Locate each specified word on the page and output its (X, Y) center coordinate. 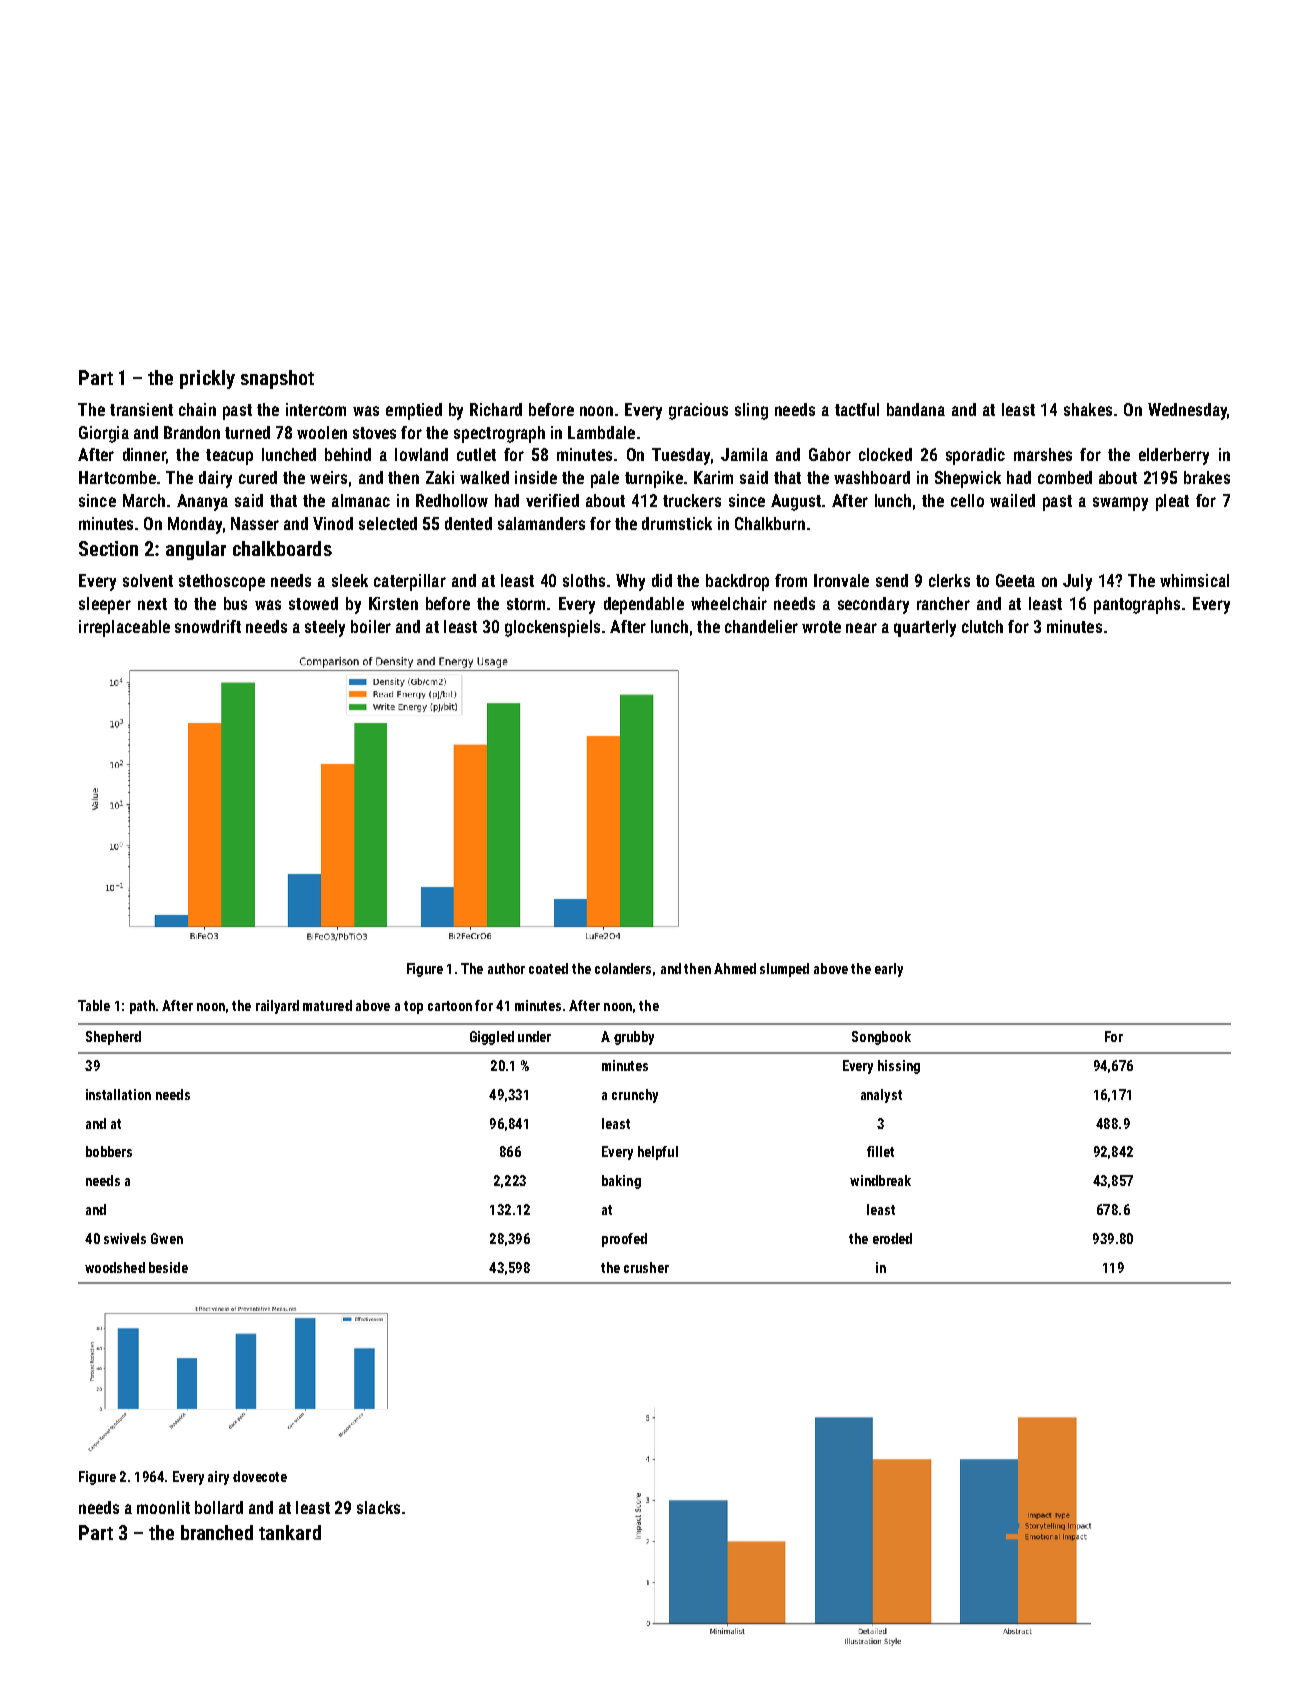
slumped (784, 970)
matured (327, 1005)
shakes (1088, 409)
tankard (290, 1532)
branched (217, 1532)
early (889, 970)
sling (751, 411)
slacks (378, 1507)
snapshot (277, 379)
